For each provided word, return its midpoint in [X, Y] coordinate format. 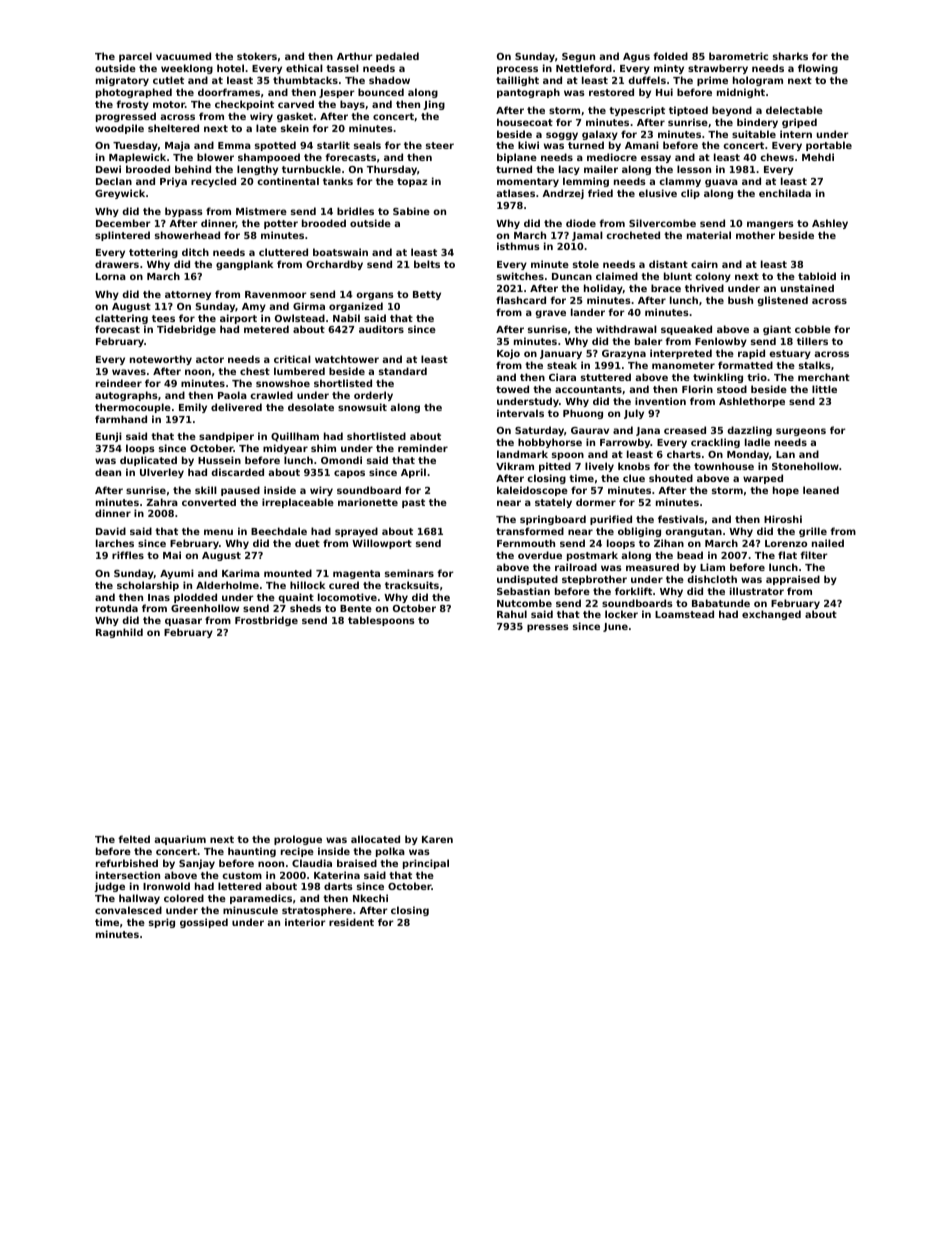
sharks [790, 56]
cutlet [168, 80]
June [615, 627]
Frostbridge [266, 621]
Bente [356, 608]
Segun [578, 57]
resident [351, 922]
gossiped [204, 923]
